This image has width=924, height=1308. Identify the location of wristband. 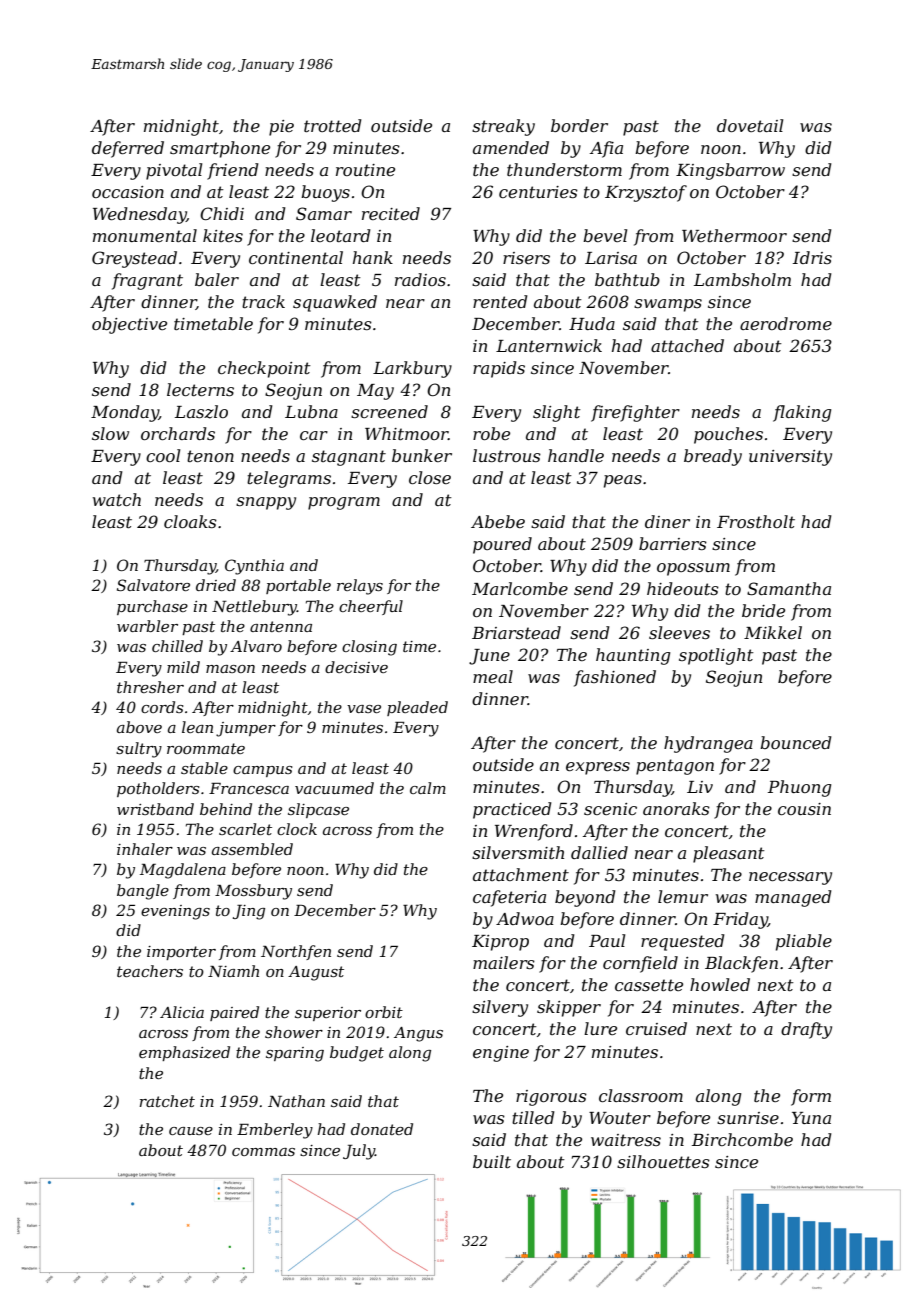
(155, 809).
